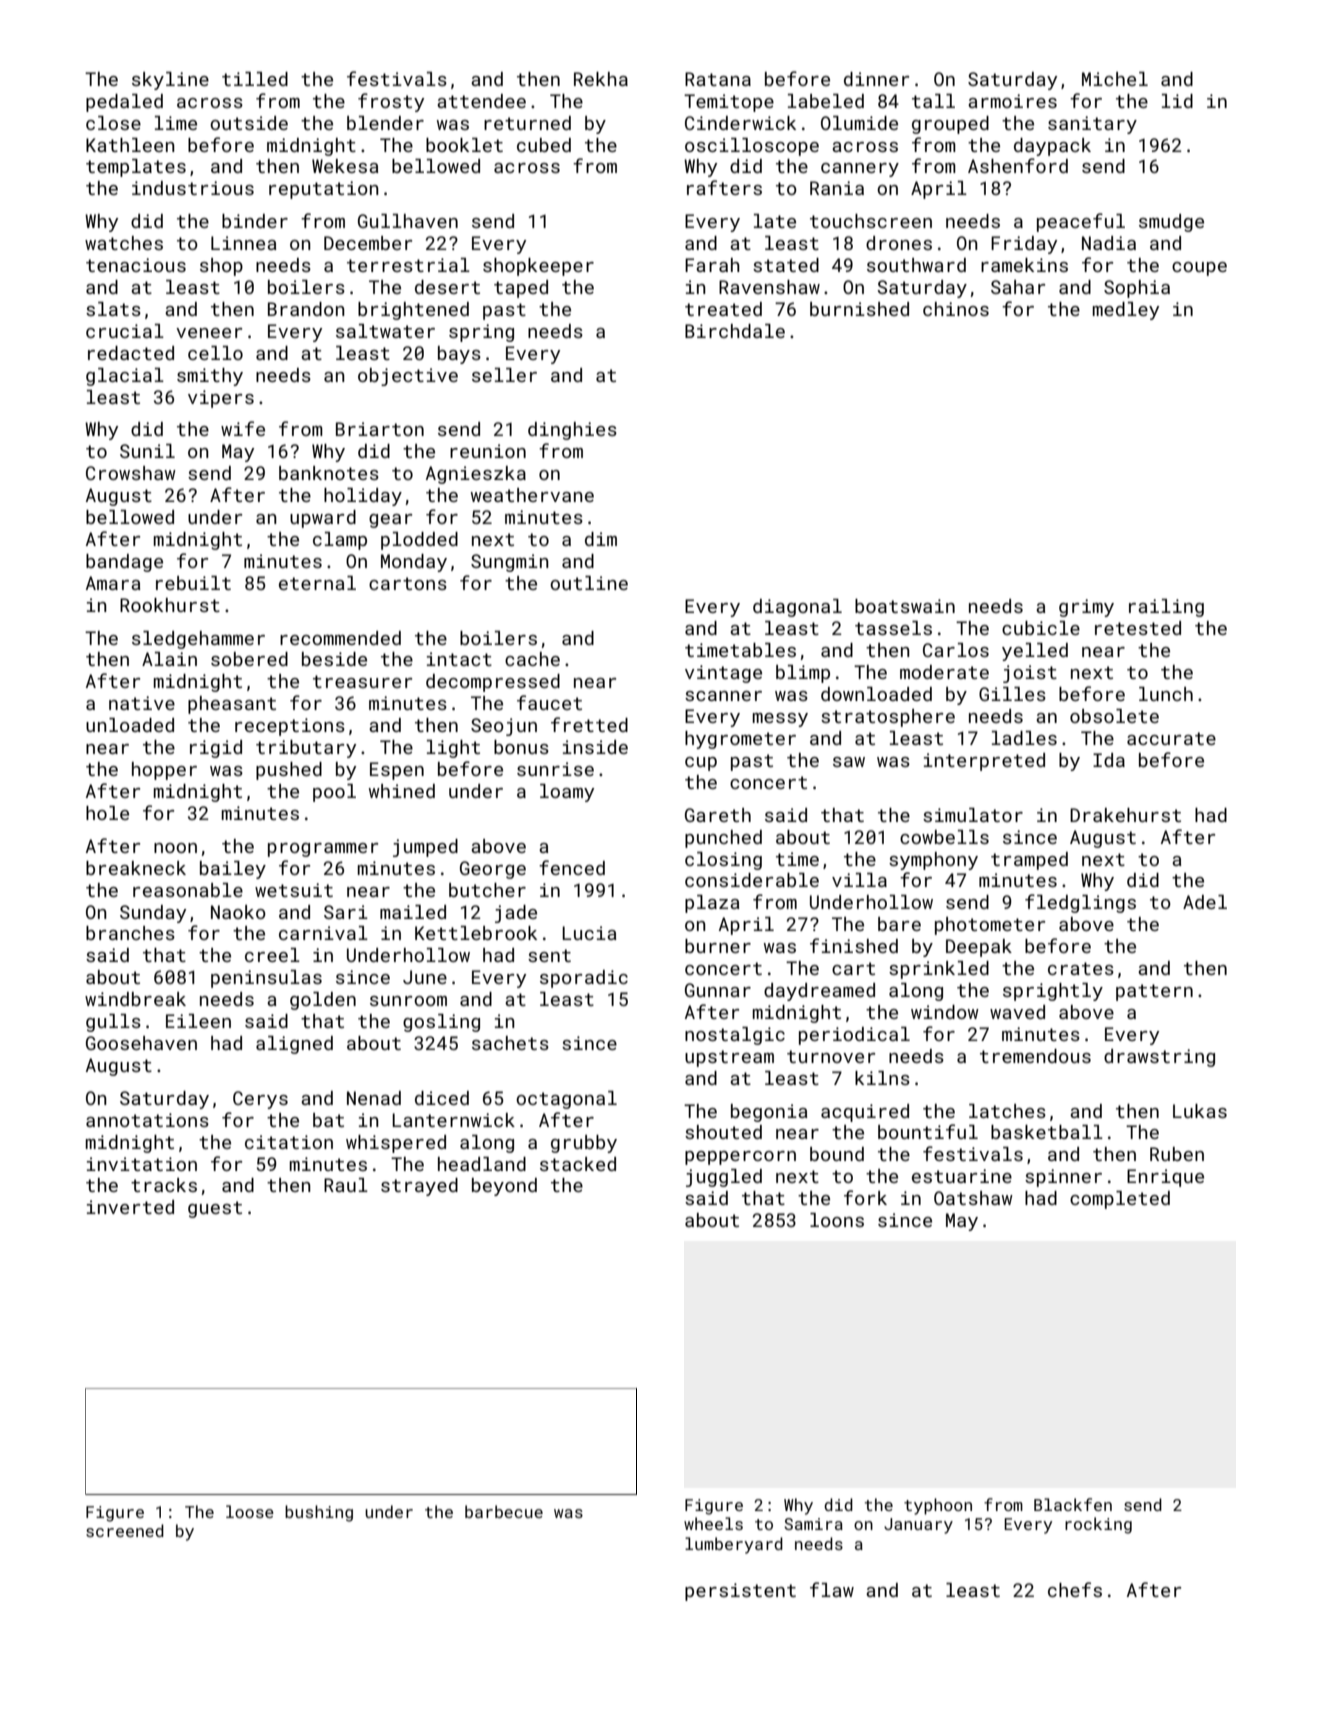 The height and width of the document is (1710, 1321). What do you see at coordinates (877, 79) in the document?
I see `dinner` at bounding box center [877, 79].
